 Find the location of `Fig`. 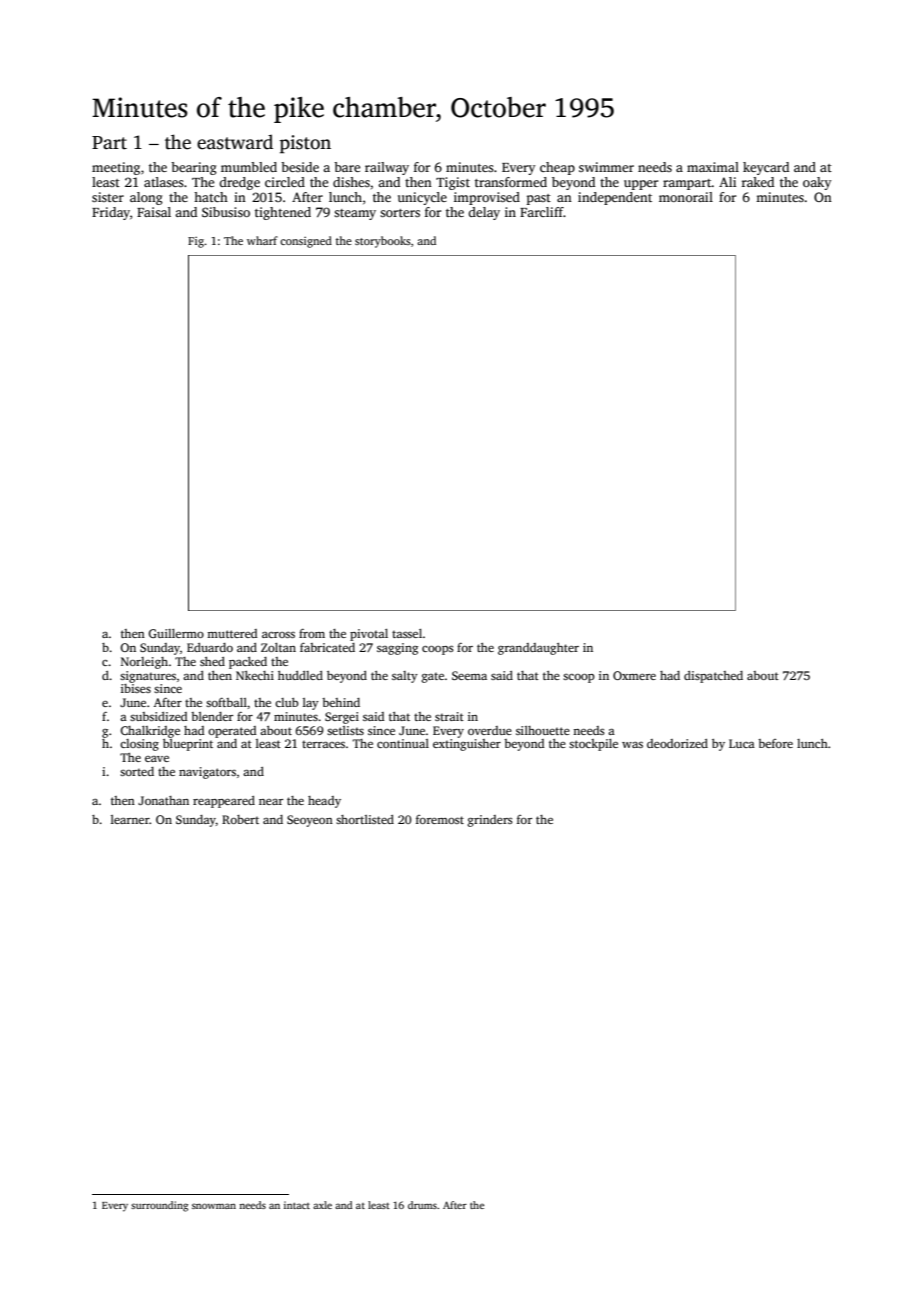

Fig is located at coordinates (196, 242).
